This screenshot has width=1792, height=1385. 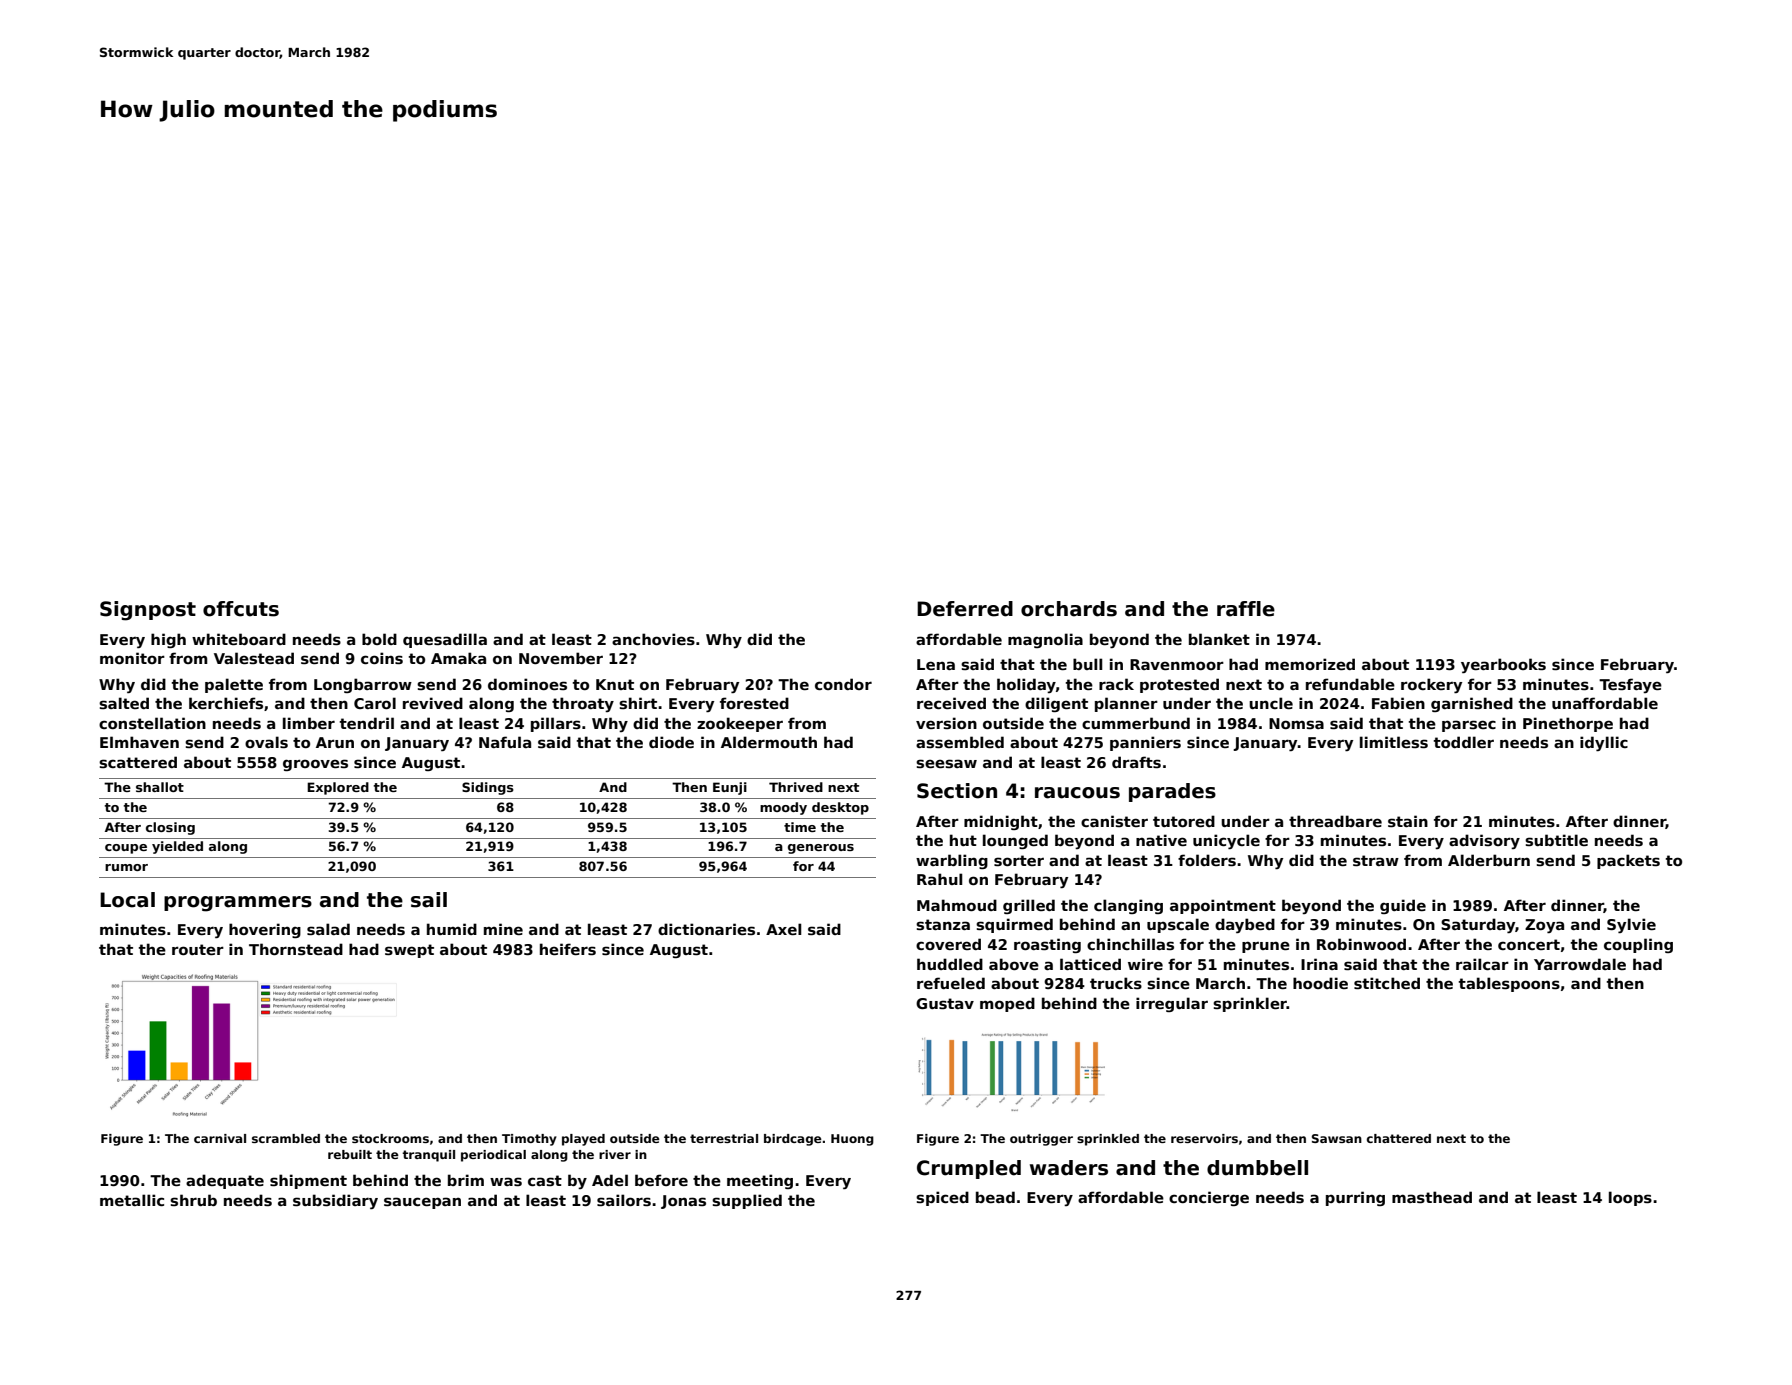 I want to click on salad, so click(x=328, y=929).
